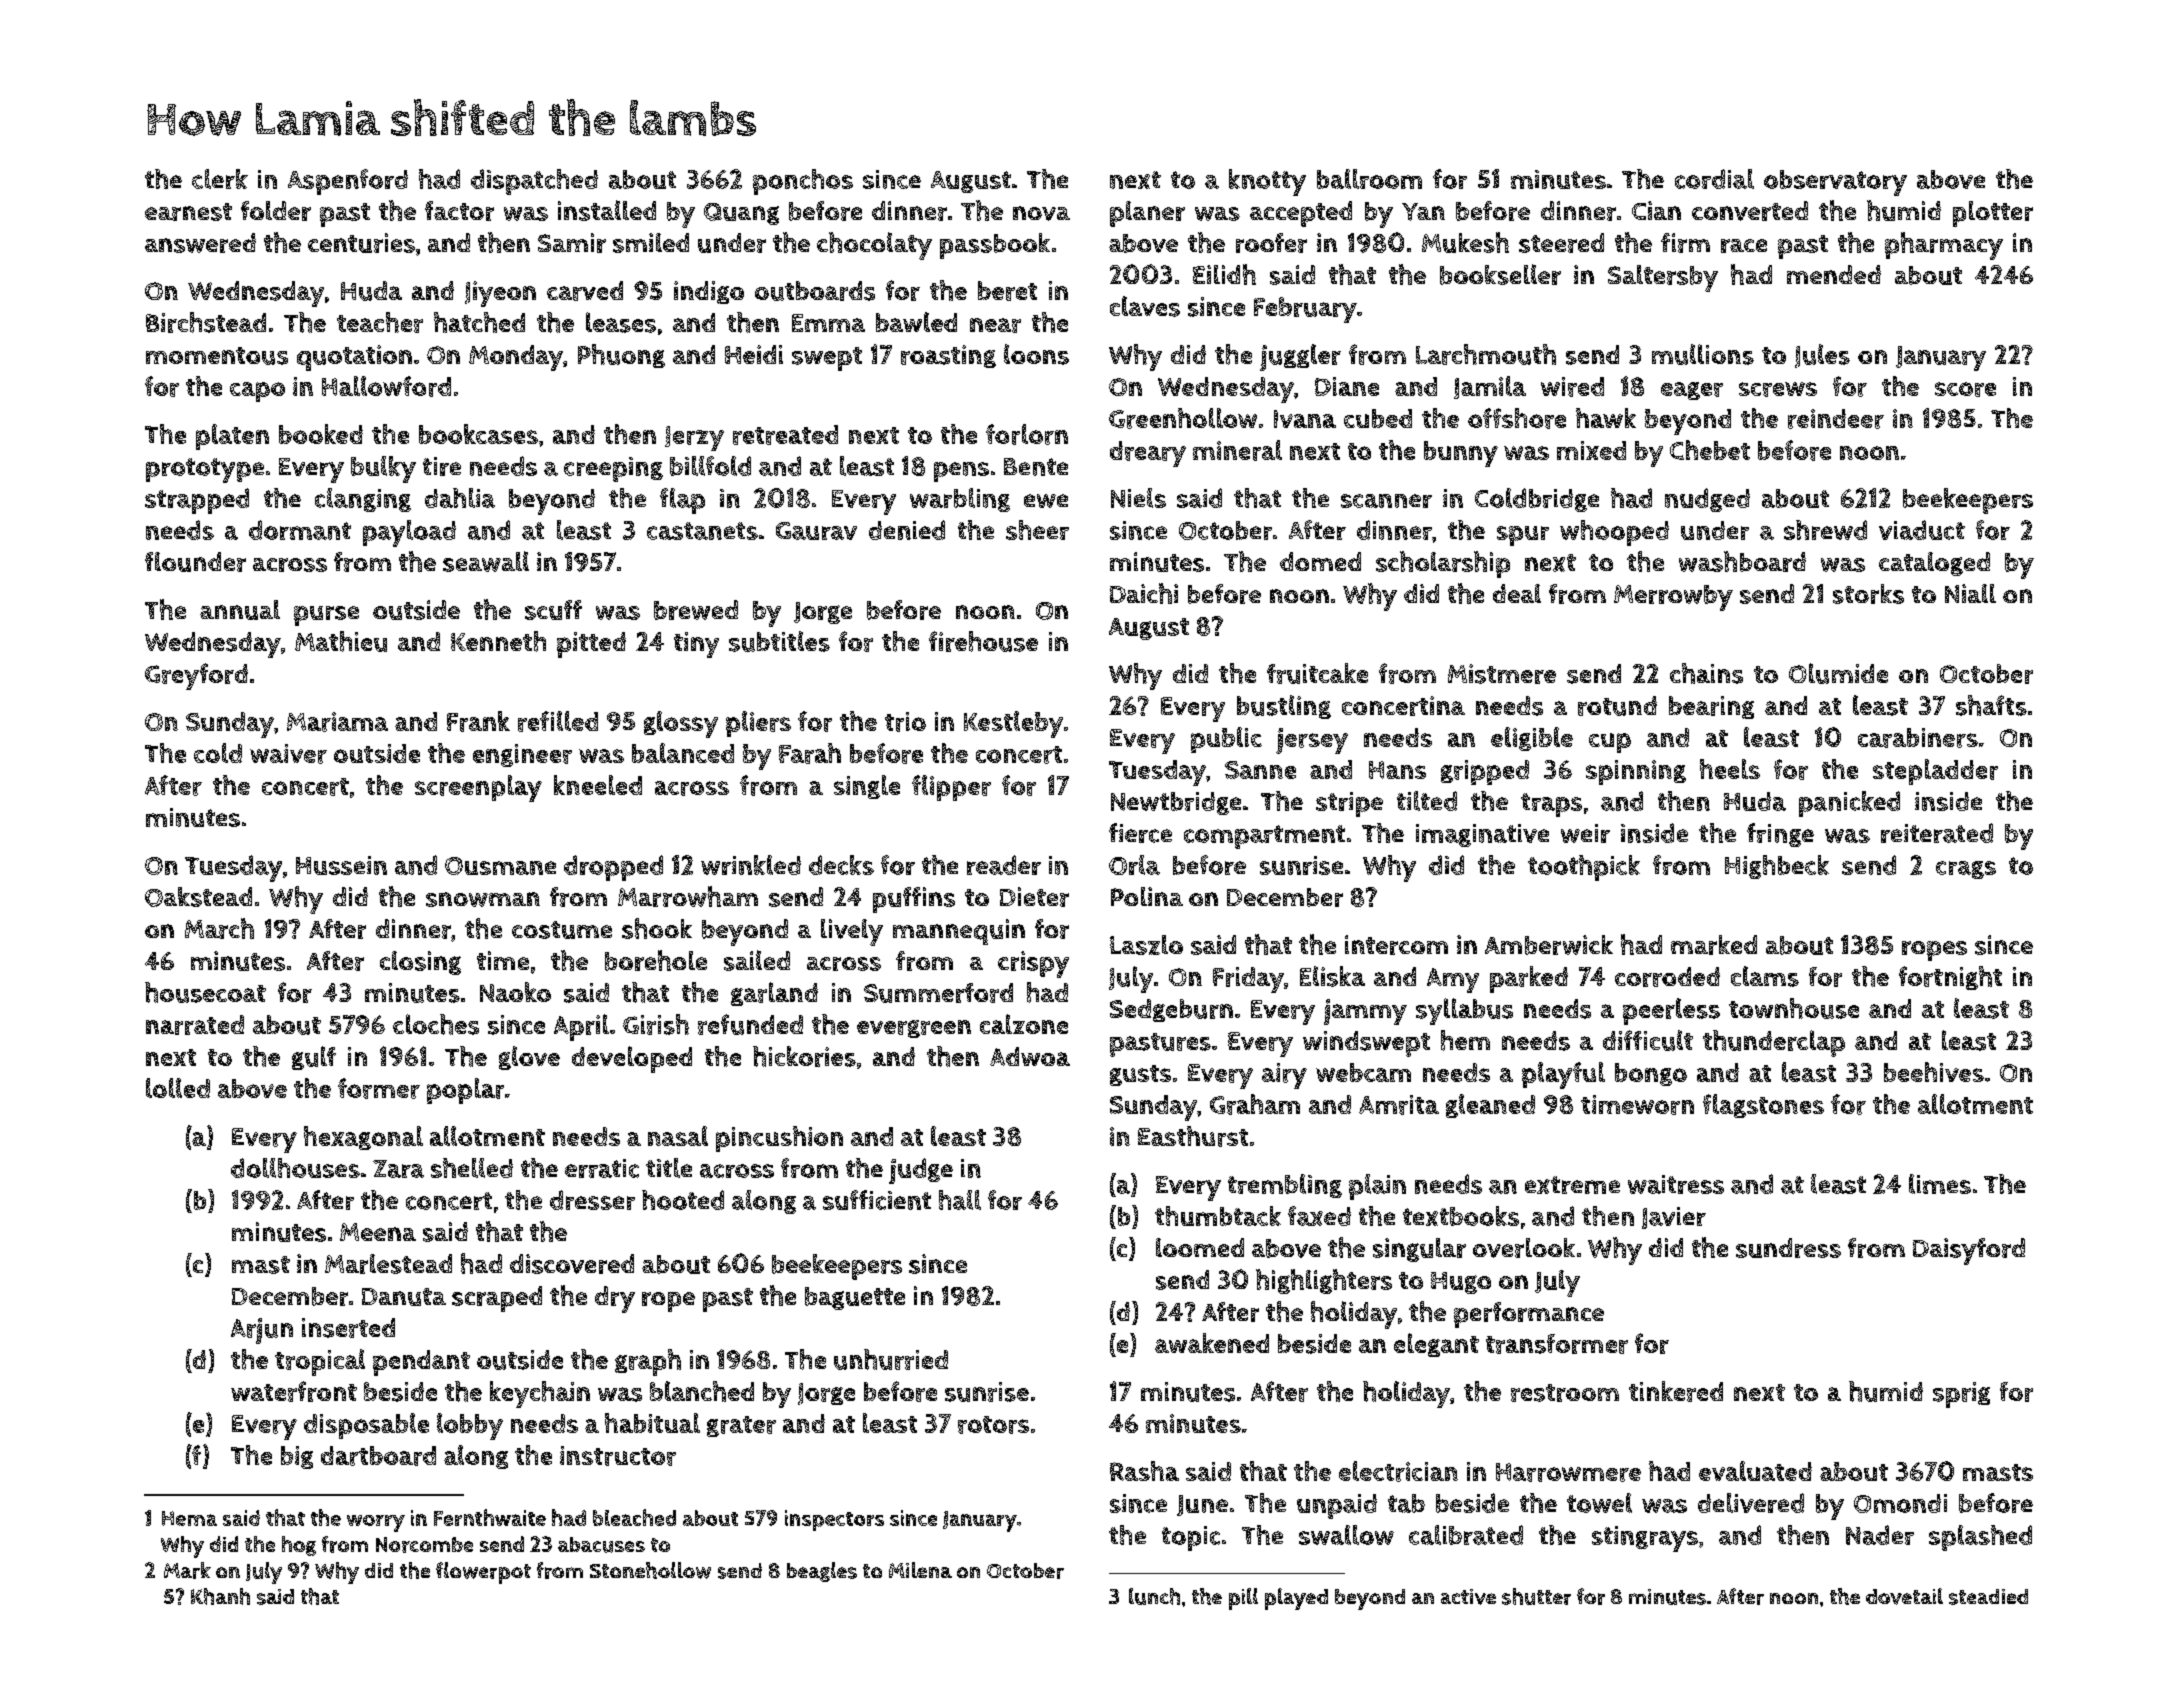  Describe the element at coordinates (534, 182) in the image. I see `dispatched` at that location.
